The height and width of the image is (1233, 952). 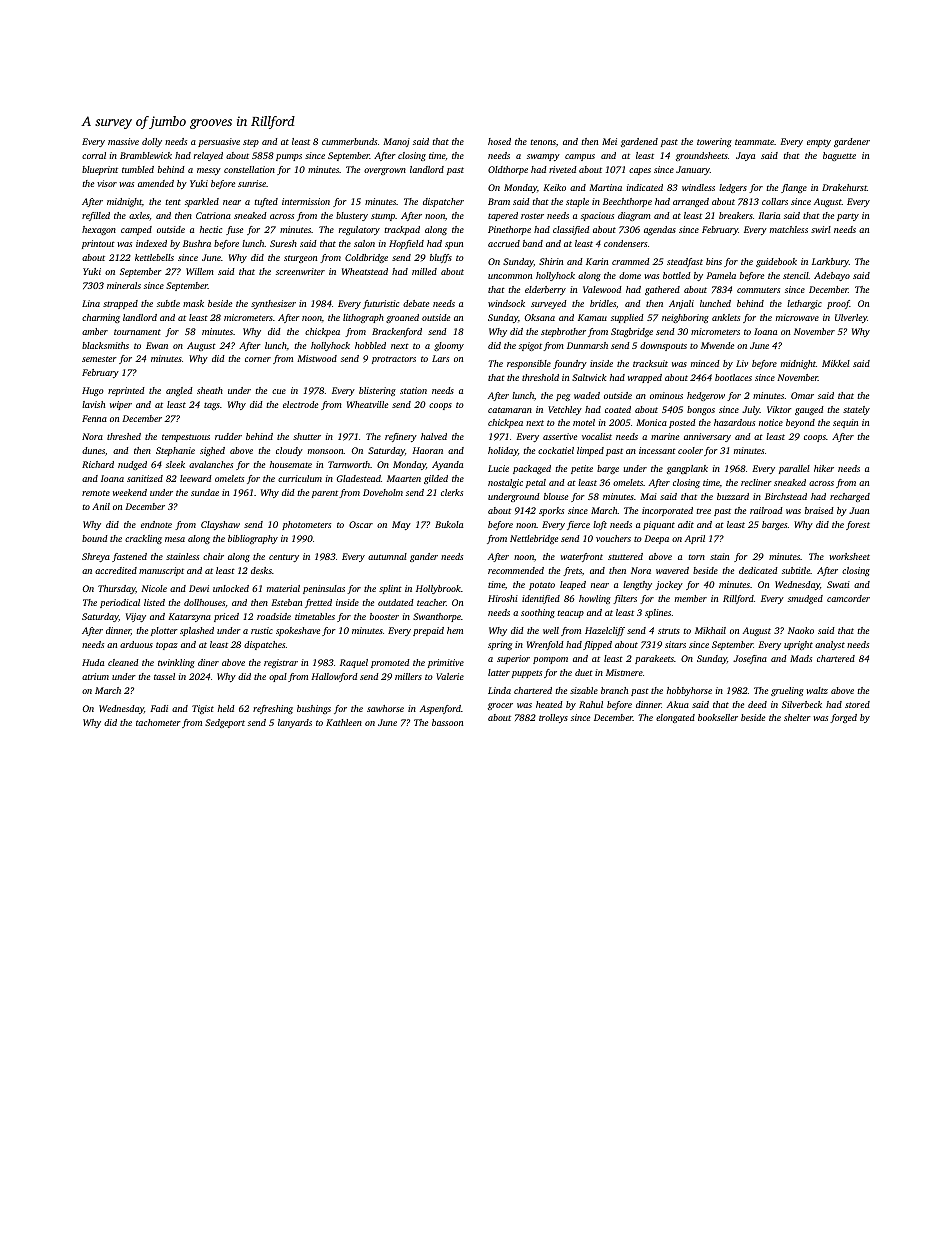 I want to click on gardened, so click(x=639, y=142).
